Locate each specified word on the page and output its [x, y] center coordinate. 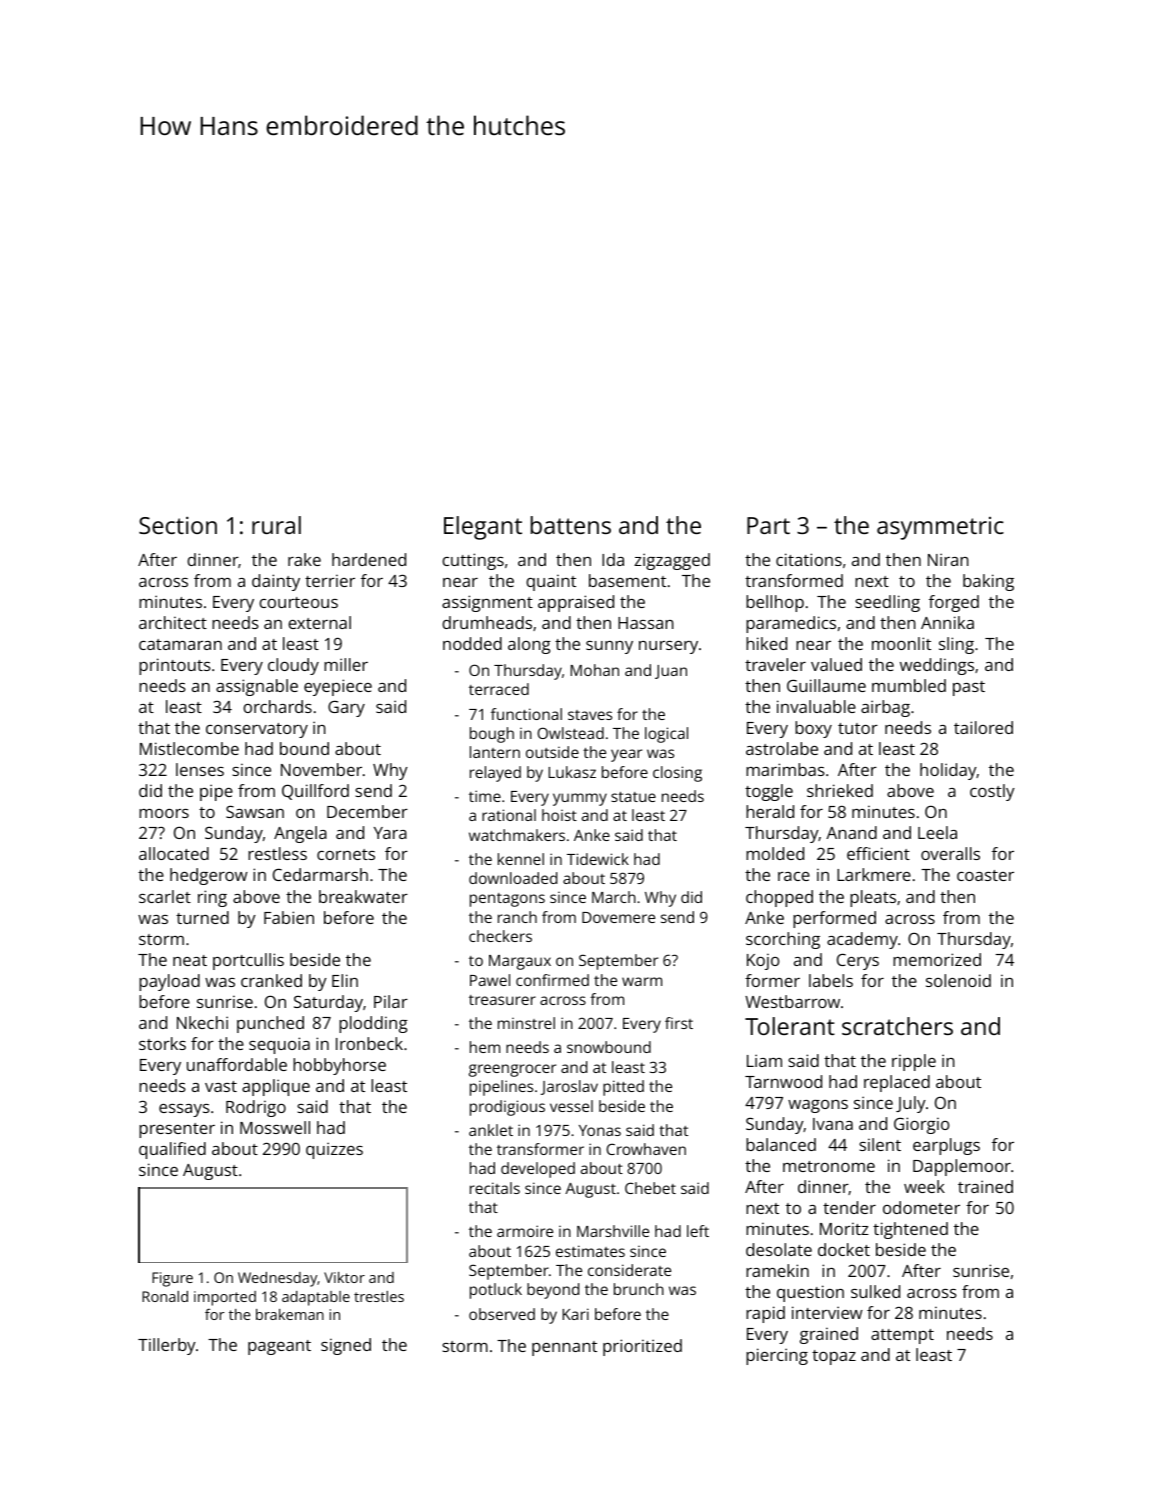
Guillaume [826, 685]
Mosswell [275, 1127]
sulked [875, 1291]
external [319, 622]
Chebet [650, 1188]
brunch [639, 1289]
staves [590, 715]
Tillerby [167, 1346]
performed [834, 919]
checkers [500, 936]
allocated [174, 853]
